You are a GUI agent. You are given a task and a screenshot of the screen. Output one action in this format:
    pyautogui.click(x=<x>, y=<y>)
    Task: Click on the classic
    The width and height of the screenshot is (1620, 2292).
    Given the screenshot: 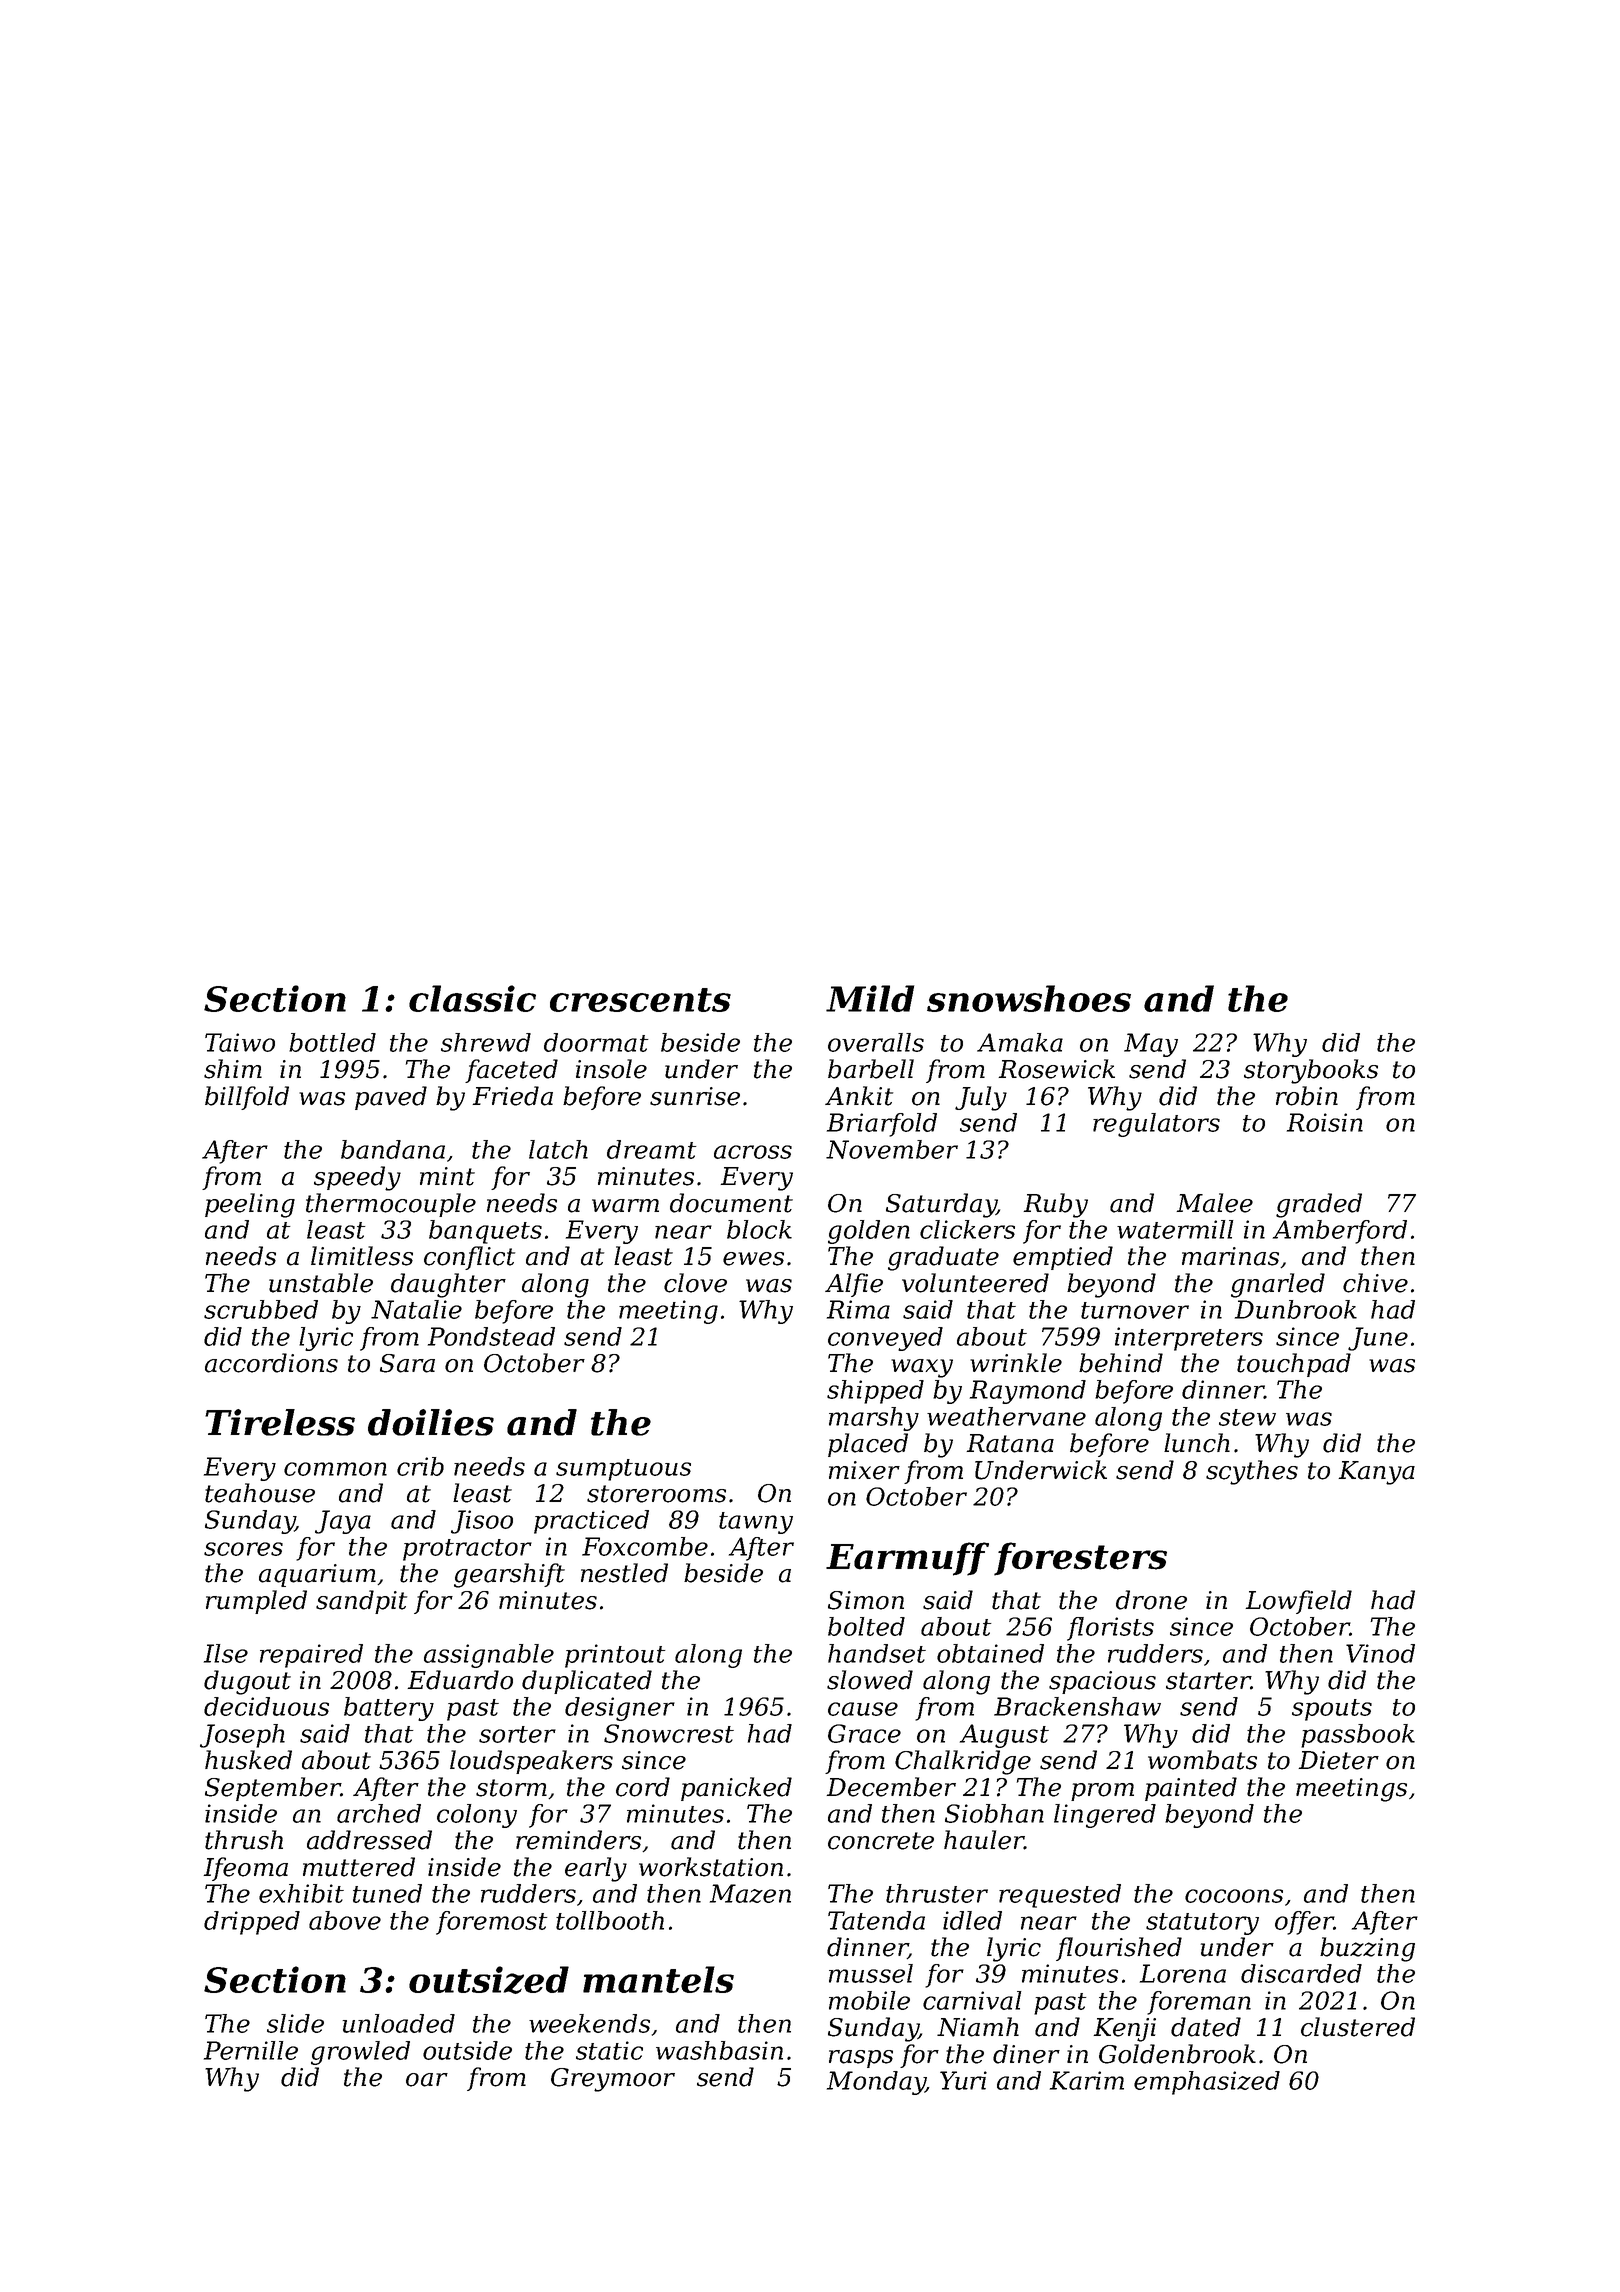 What is the action you would take?
    pyautogui.click(x=472, y=998)
